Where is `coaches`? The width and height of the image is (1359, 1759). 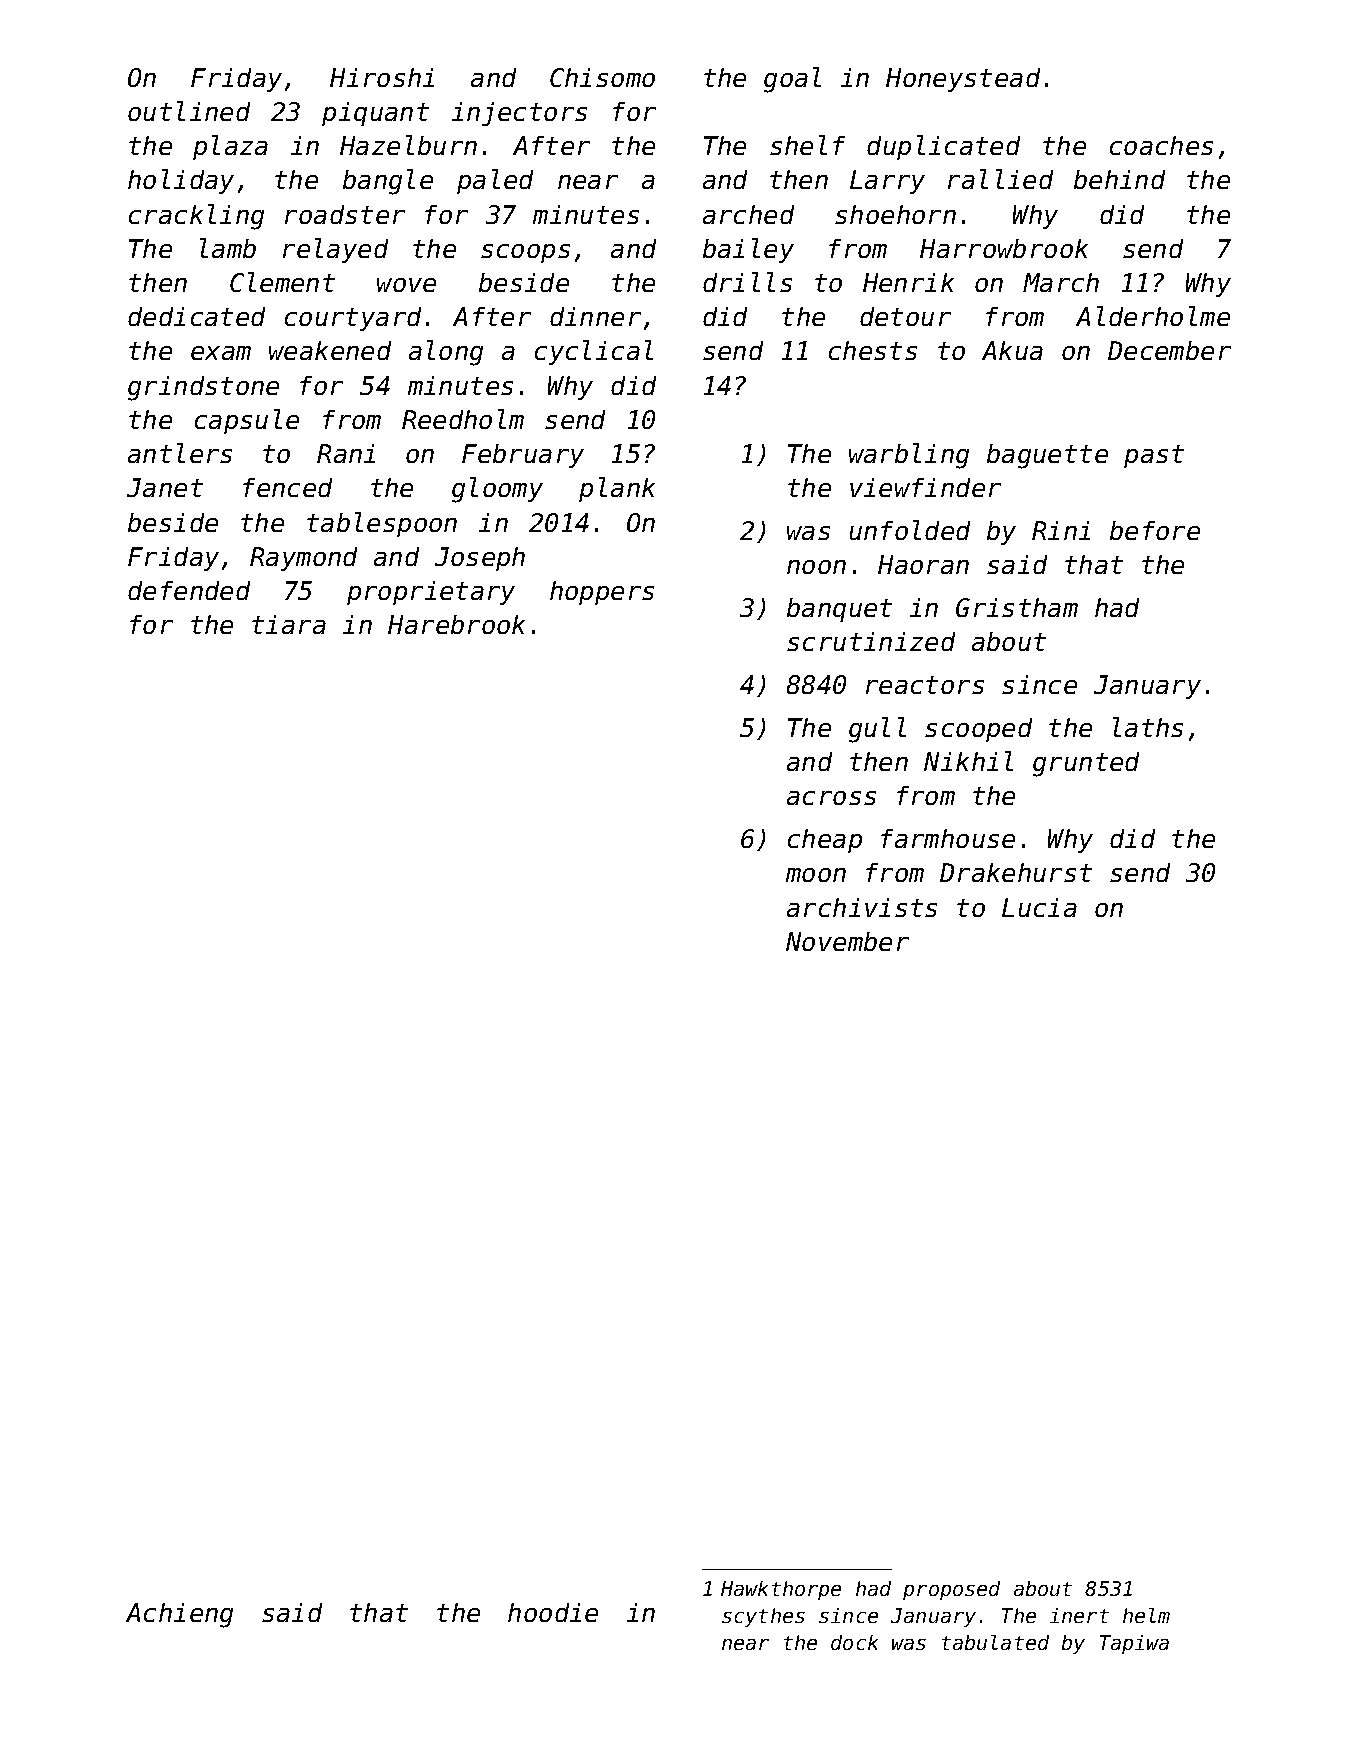 coaches is located at coordinates (1161, 145).
